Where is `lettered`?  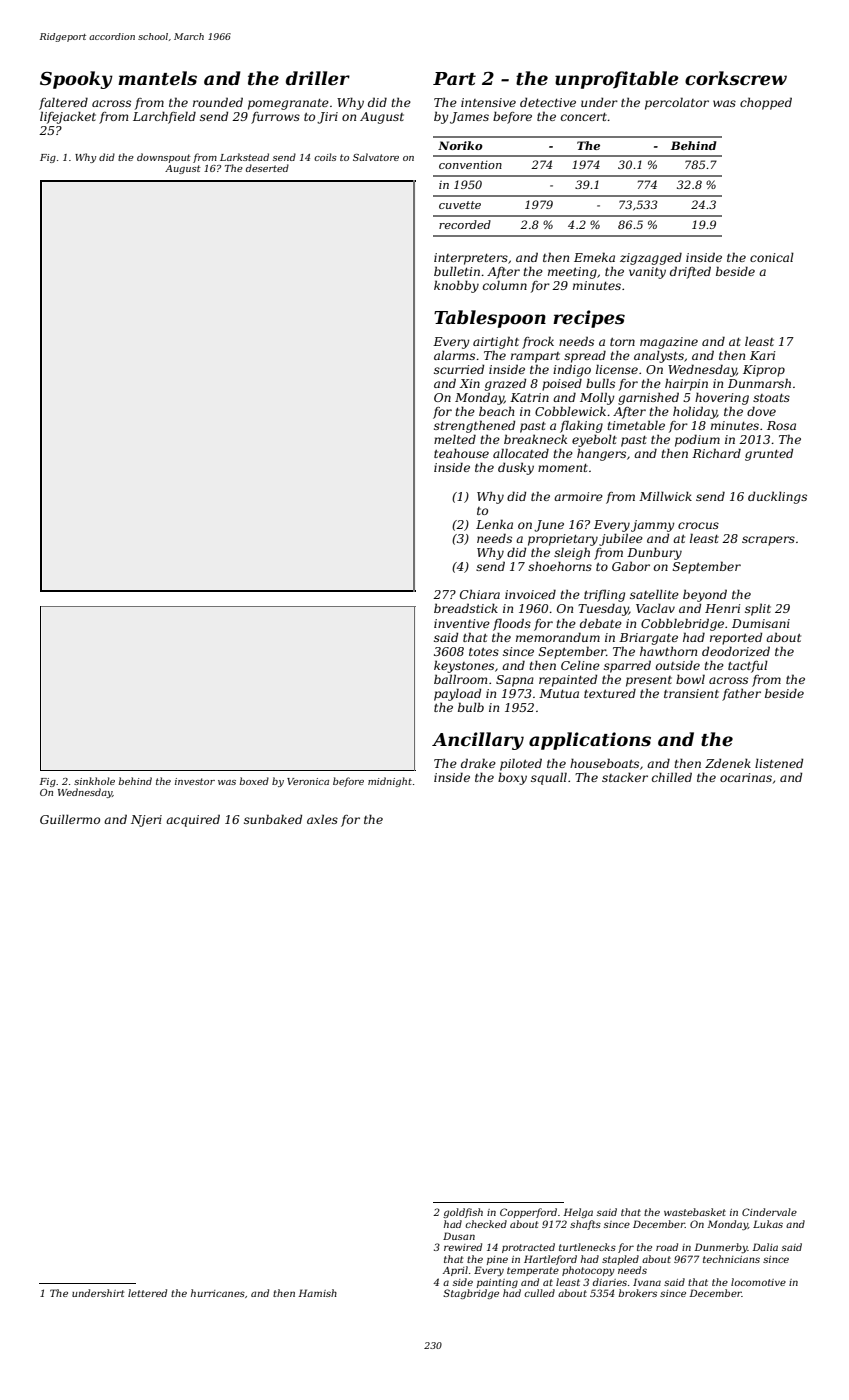
lettered is located at coordinates (147, 1293).
